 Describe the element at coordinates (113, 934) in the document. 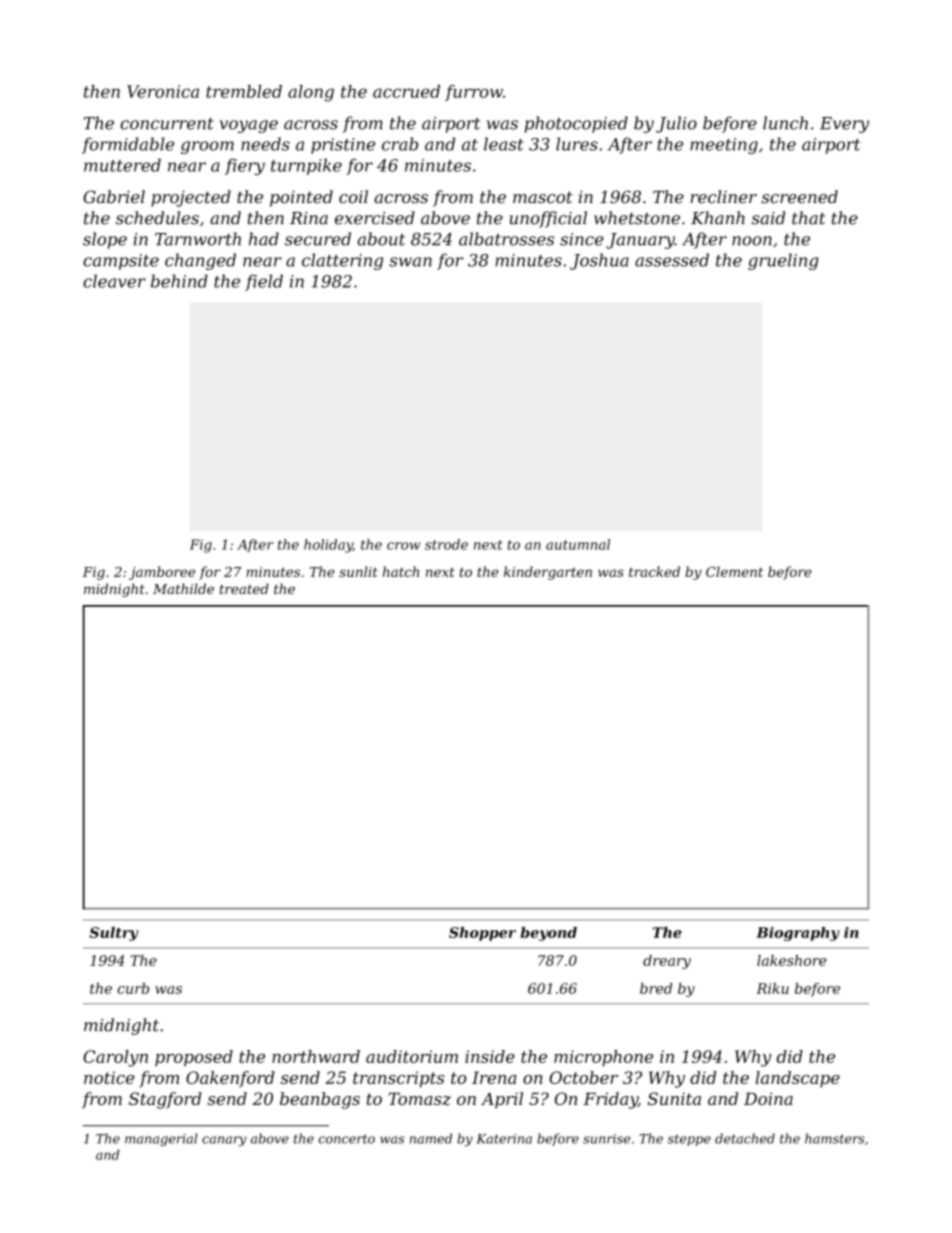

I see `Sultry` at that location.
